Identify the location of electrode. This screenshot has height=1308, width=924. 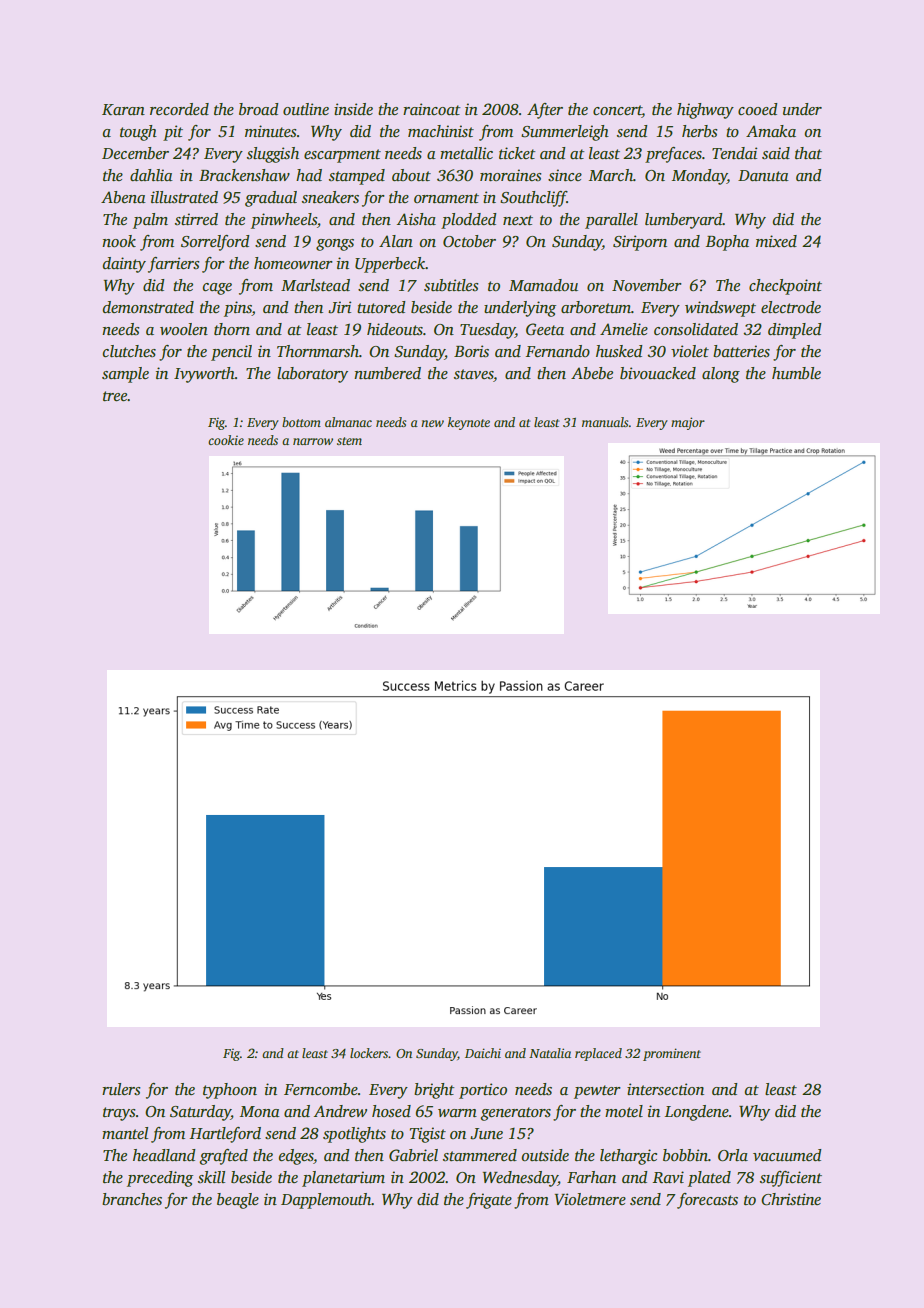
(791, 307).
